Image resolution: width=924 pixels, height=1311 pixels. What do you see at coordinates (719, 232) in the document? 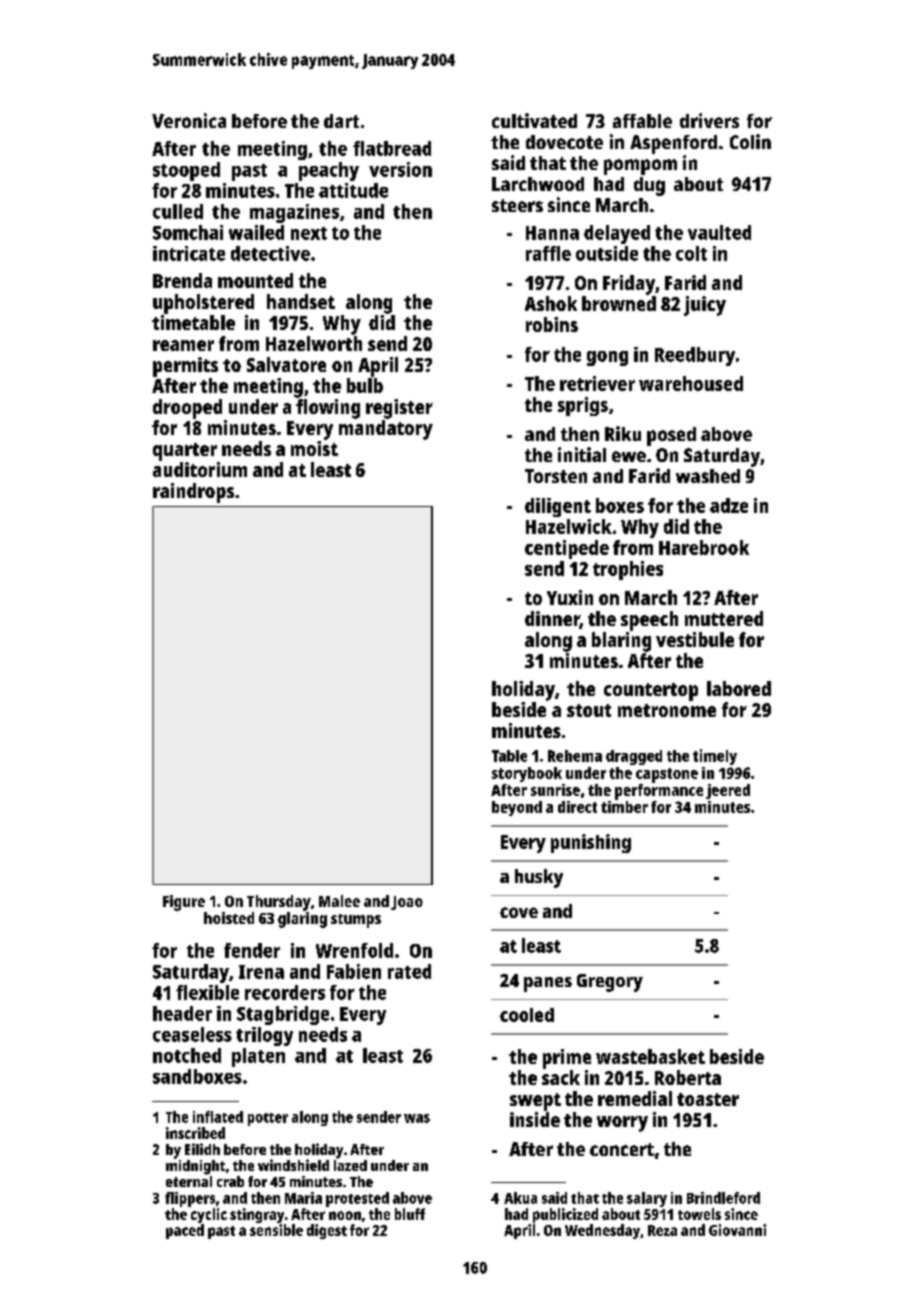
I see `vaulted` at bounding box center [719, 232].
